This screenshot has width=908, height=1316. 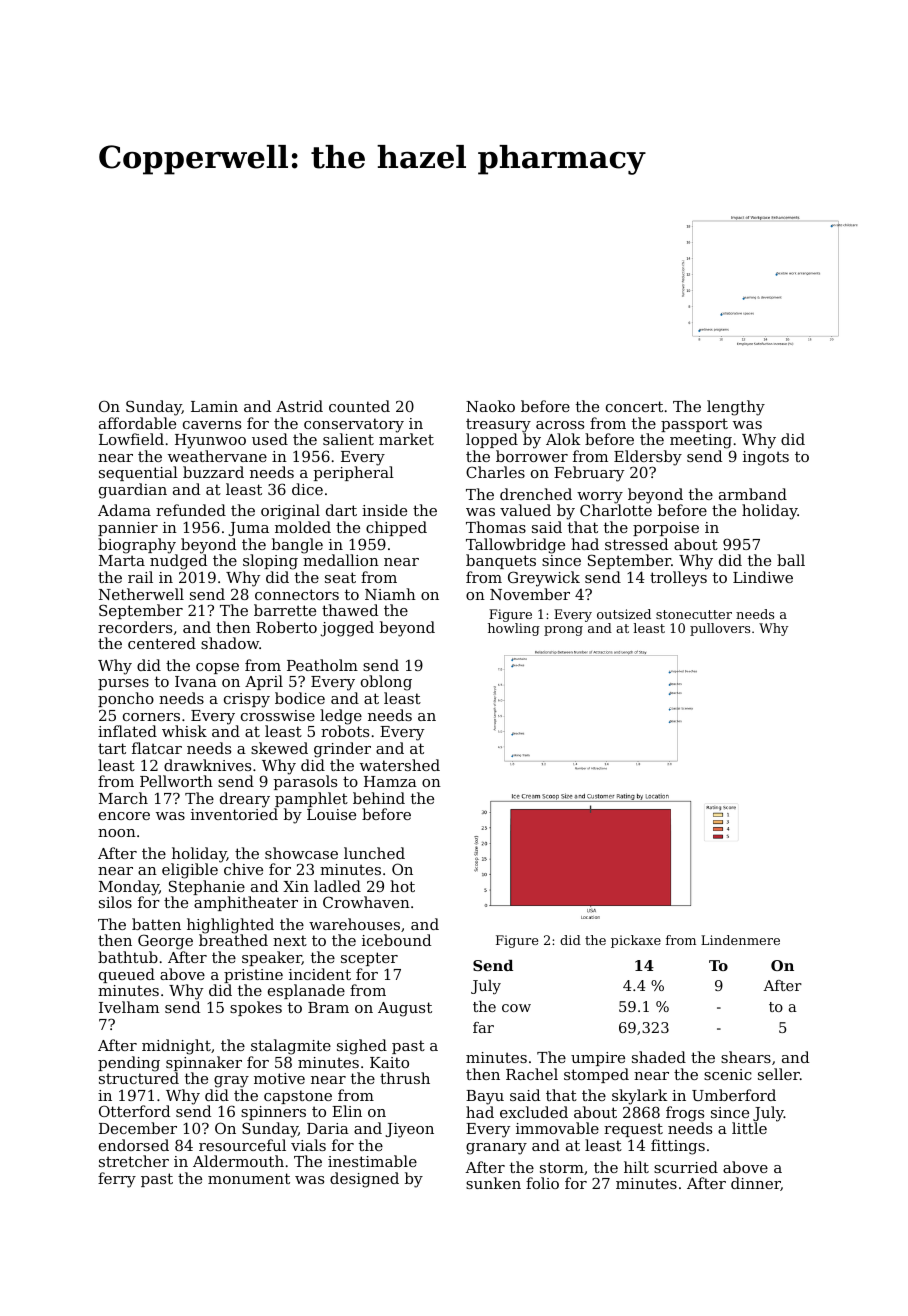 What do you see at coordinates (490, 406) in the screenshot?
I see `Naoko` at bounding box center [490, 406].
